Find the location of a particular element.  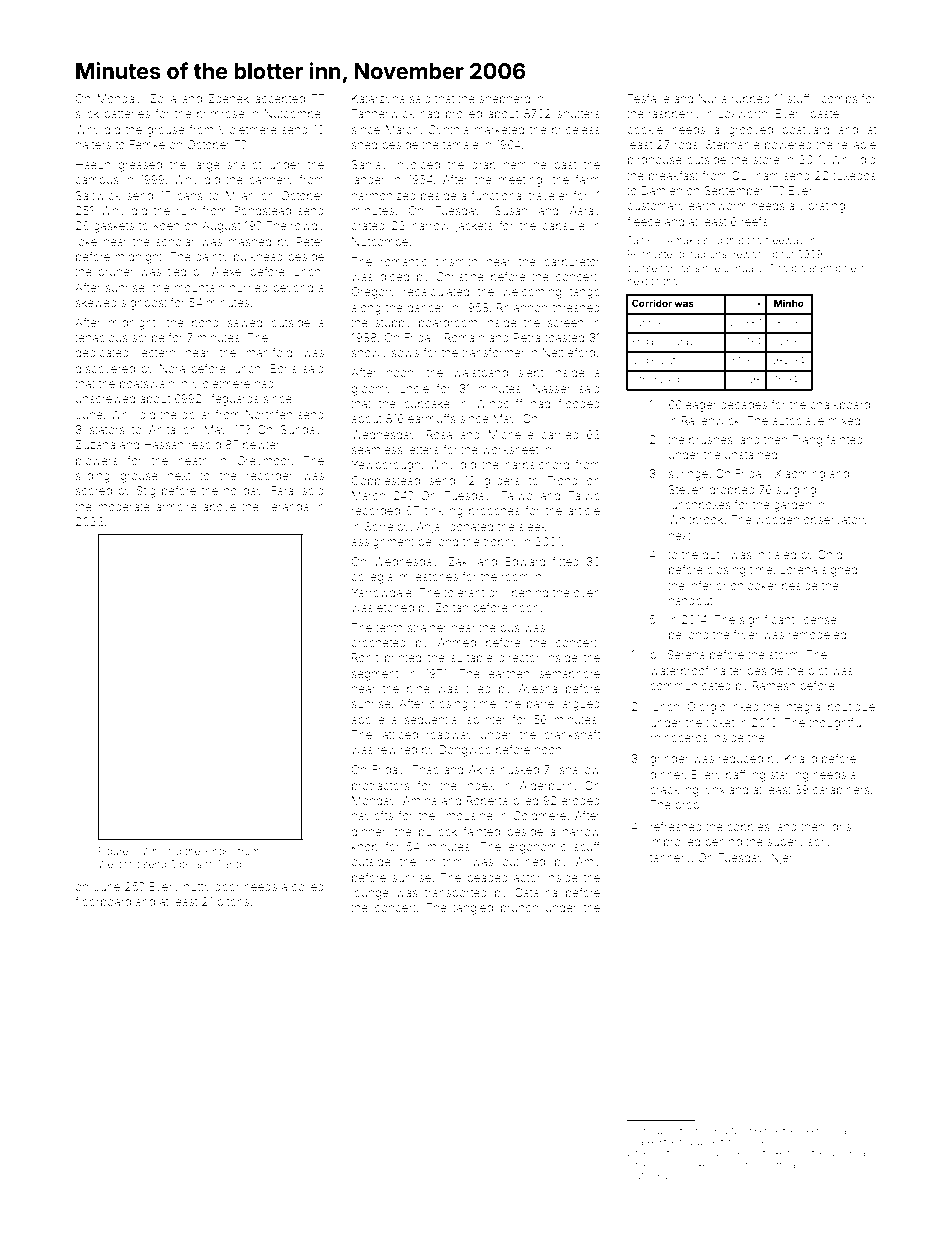

parked is located at coordinates (647, 1143).
